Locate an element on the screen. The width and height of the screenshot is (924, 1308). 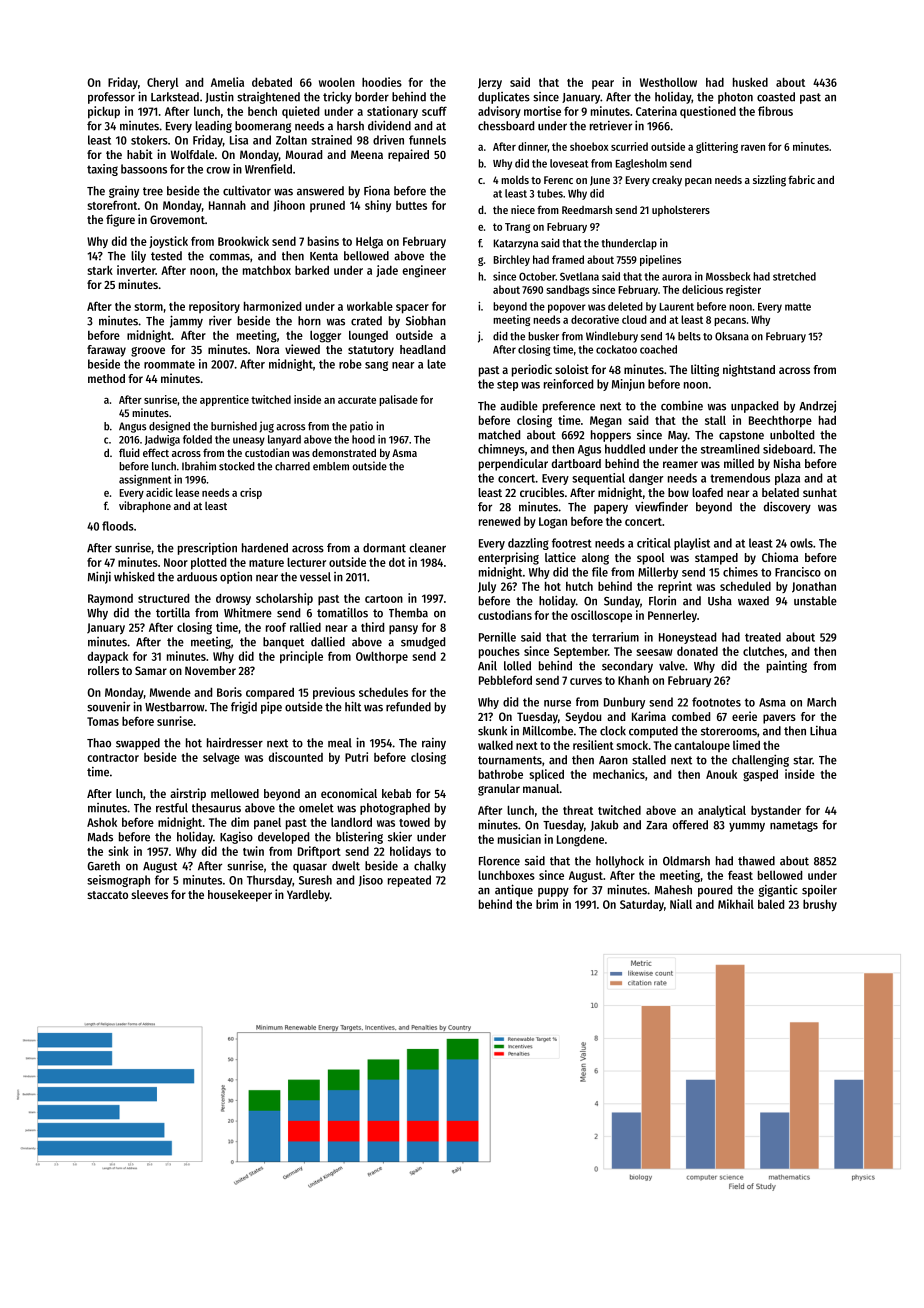
floods is located at coordinates (118, 526).
